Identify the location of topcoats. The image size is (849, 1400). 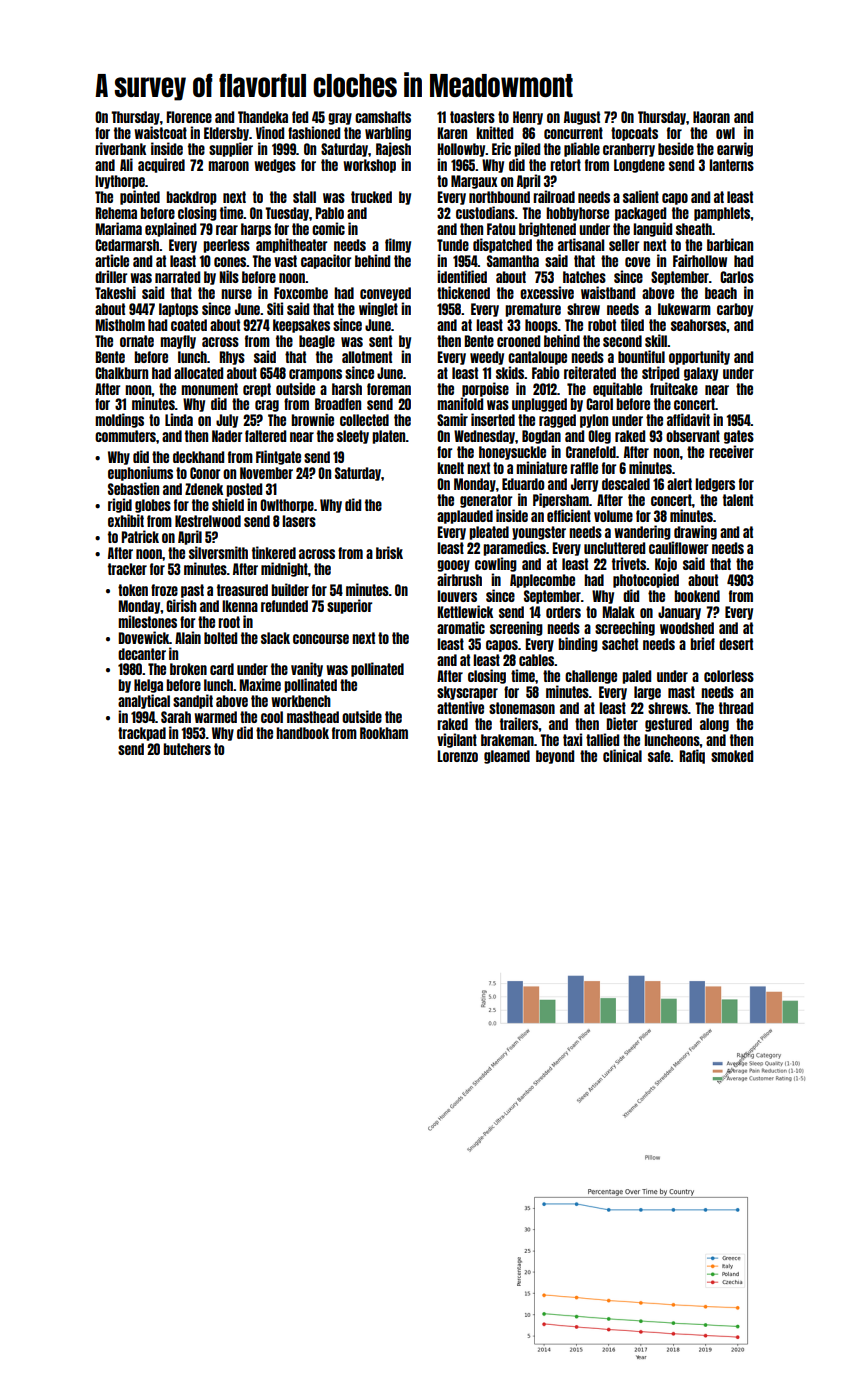
(634, 134).
